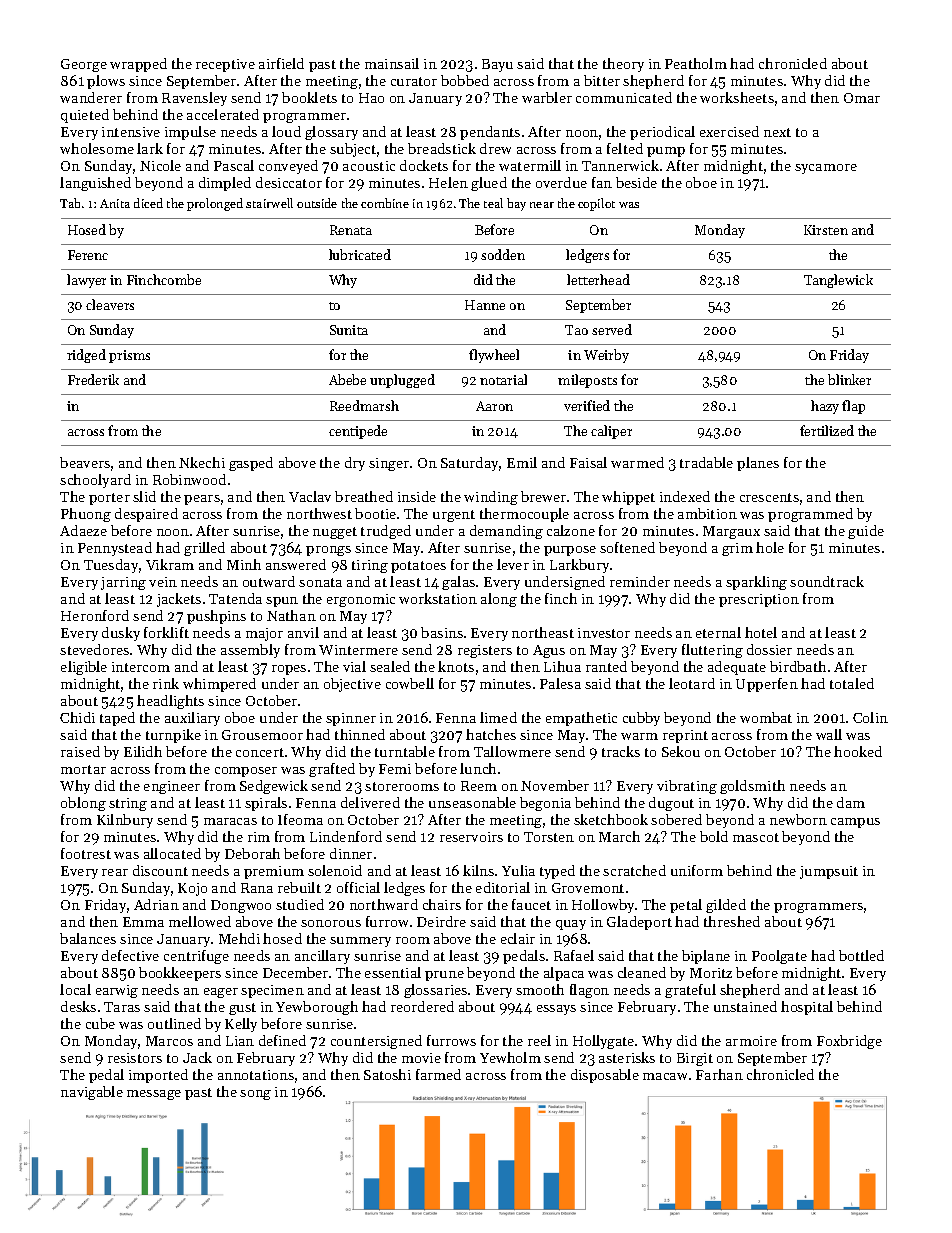 The width and height of the screenshot is (952, 1233). I want to click on taped, so click(117, 719).
